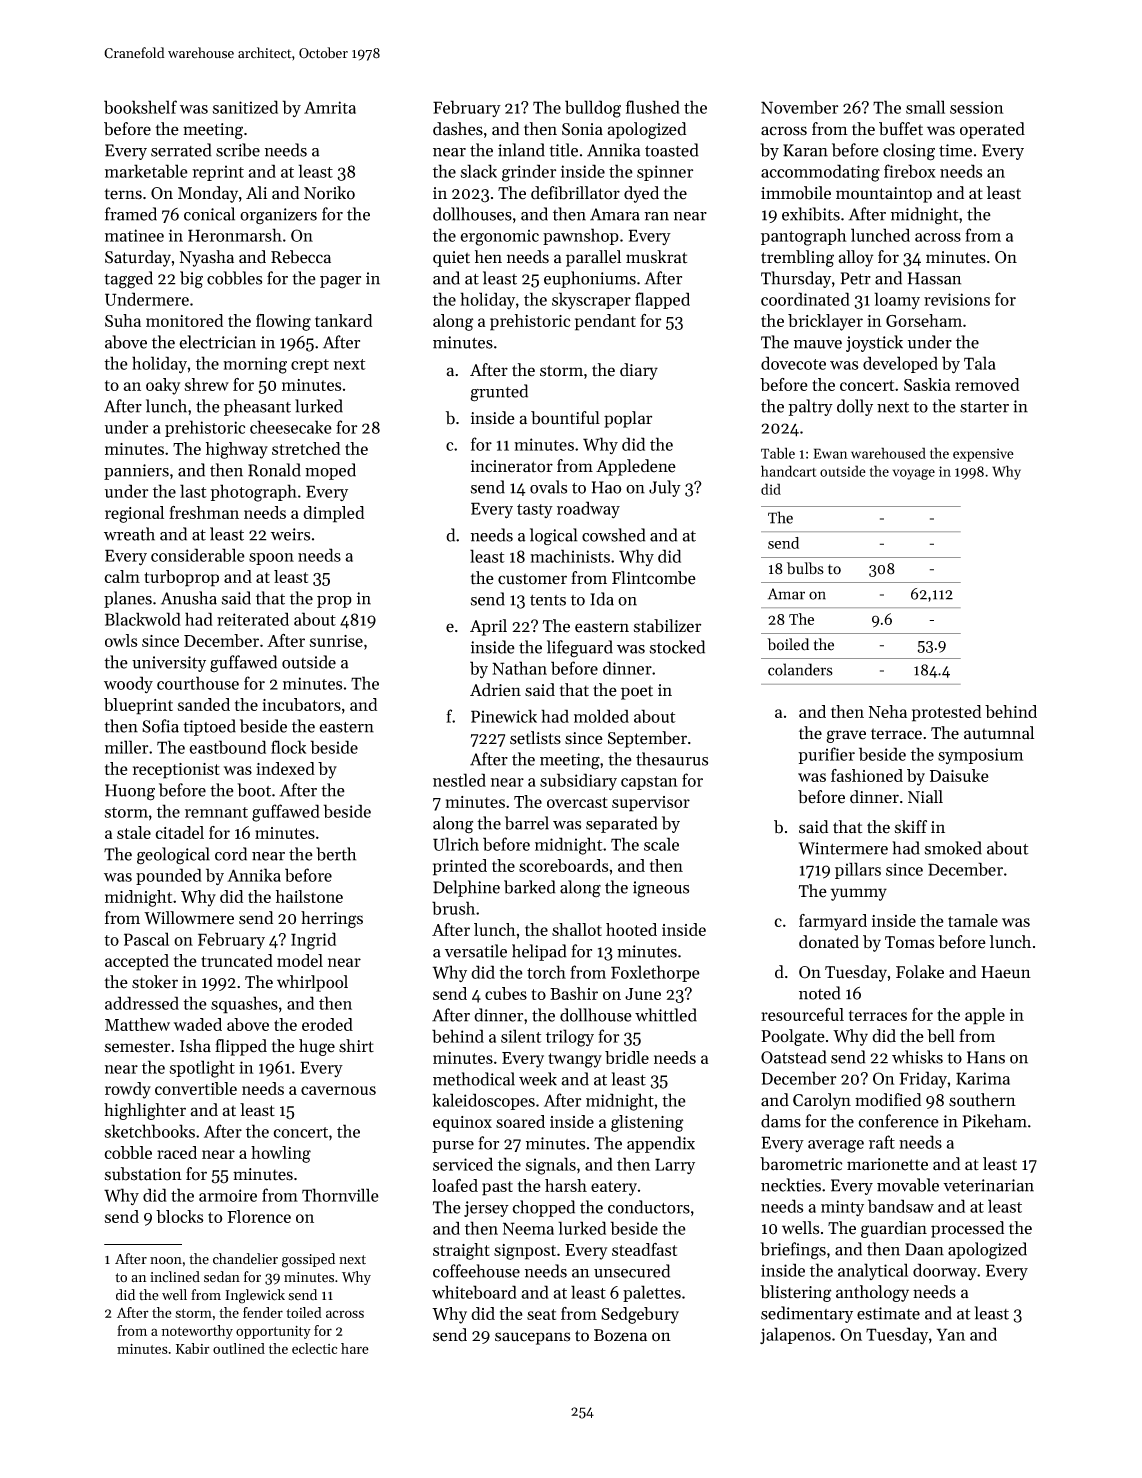 This screenshot has width=1142, height=1478. I want to click on Haeun, so click(1006, 972).
